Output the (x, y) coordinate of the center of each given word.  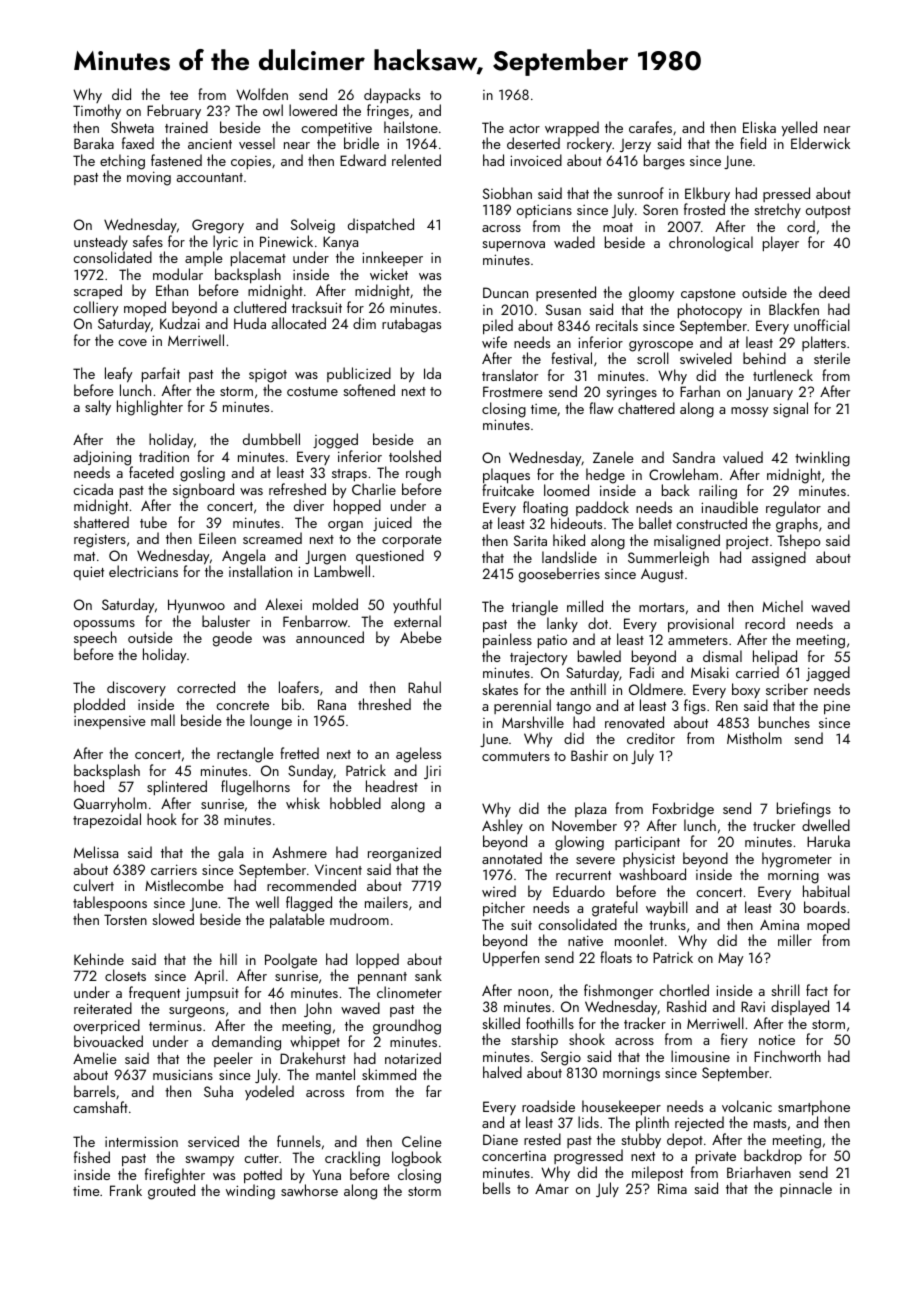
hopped (357, 506)
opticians (544, 211)
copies (251, 162)
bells (496, 1188)
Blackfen (794, 309)
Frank (126, 1190)
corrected (206, 687)
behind (764, 358)
